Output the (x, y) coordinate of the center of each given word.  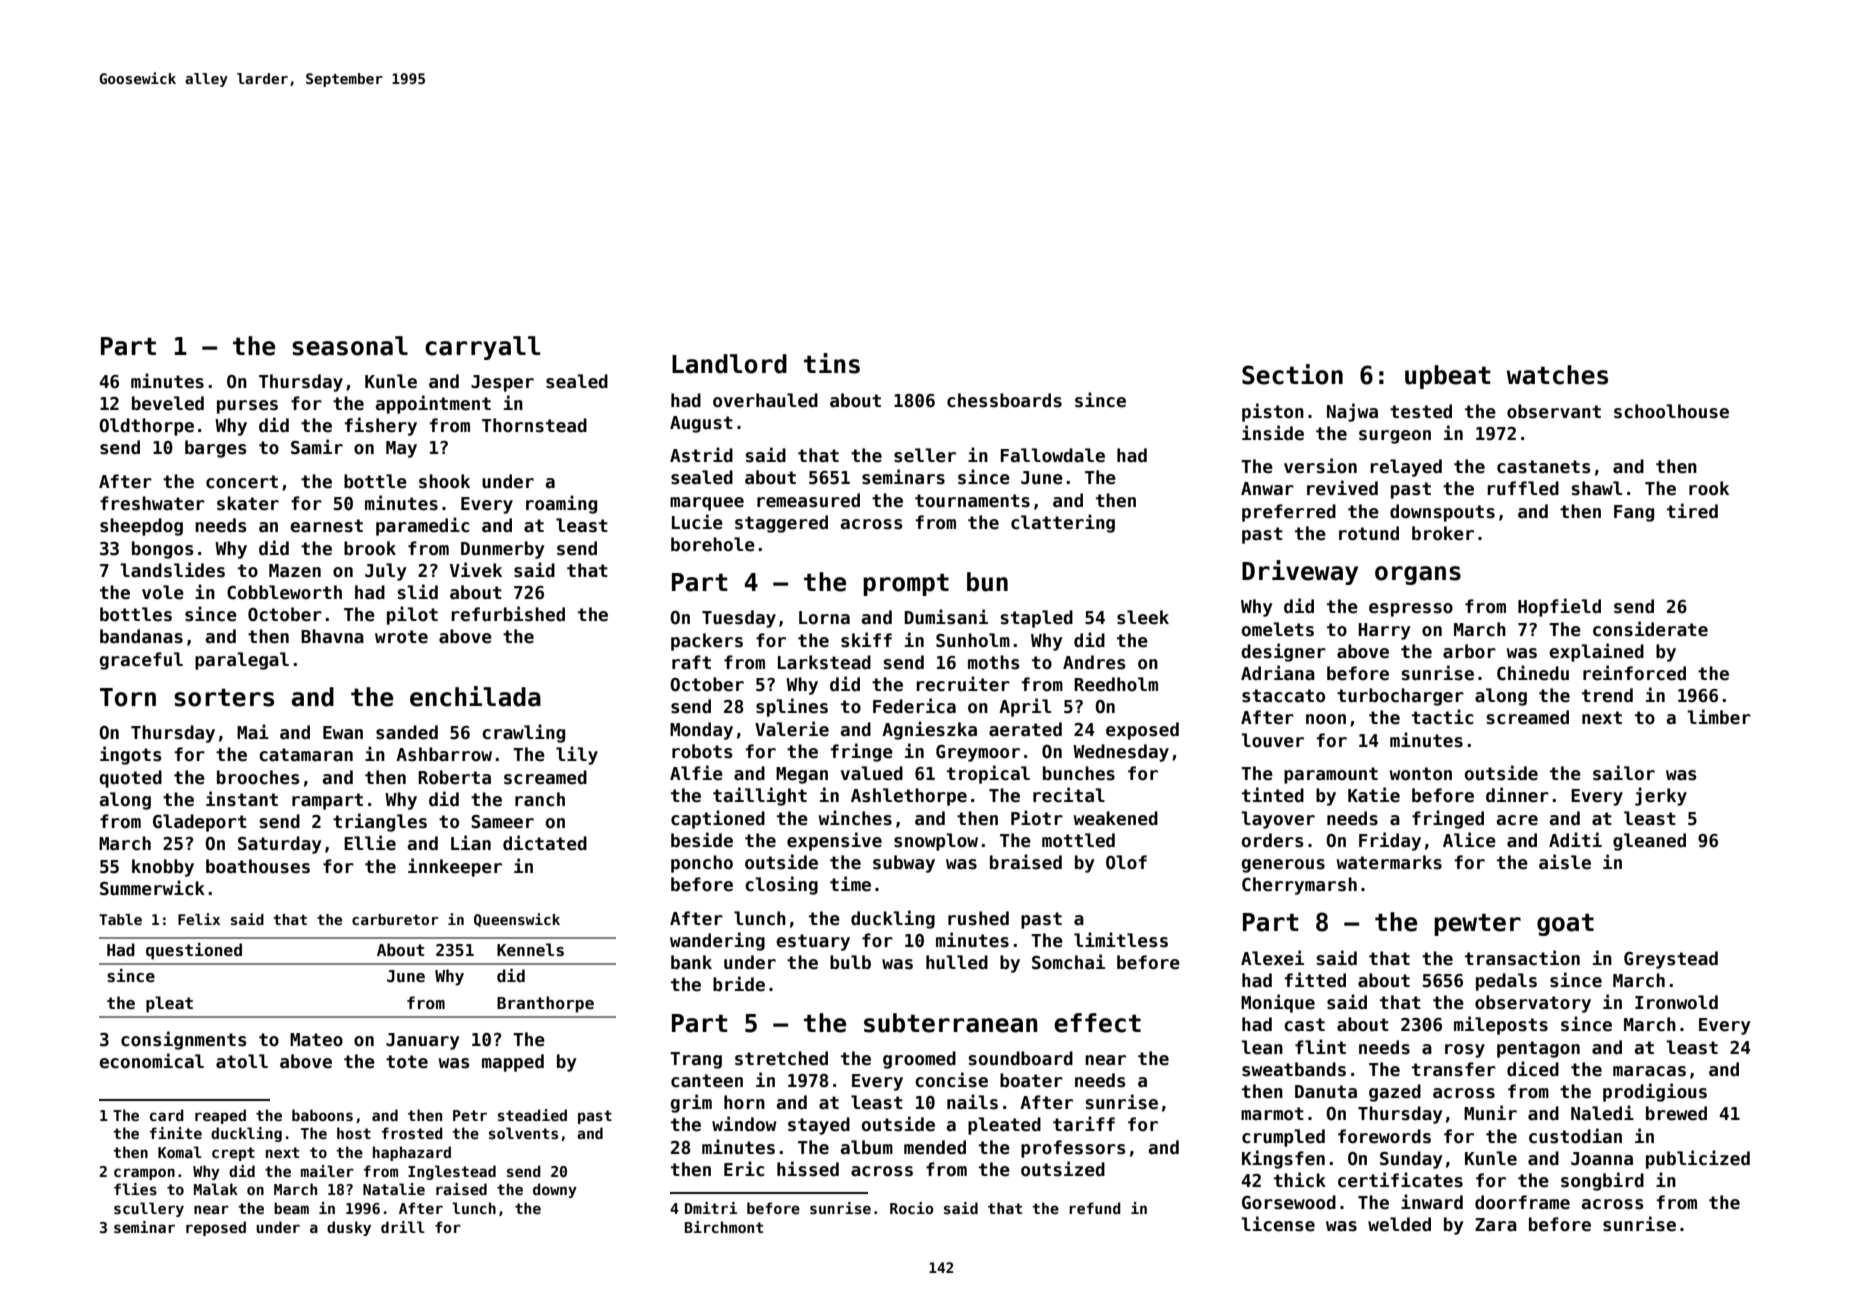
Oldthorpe (146, 427)
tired (1692, 511)
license (1278, 1224)
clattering (1063, 523)
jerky (1661, 796)
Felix (199, 919)
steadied (532, 1115)
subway (904, 864)
